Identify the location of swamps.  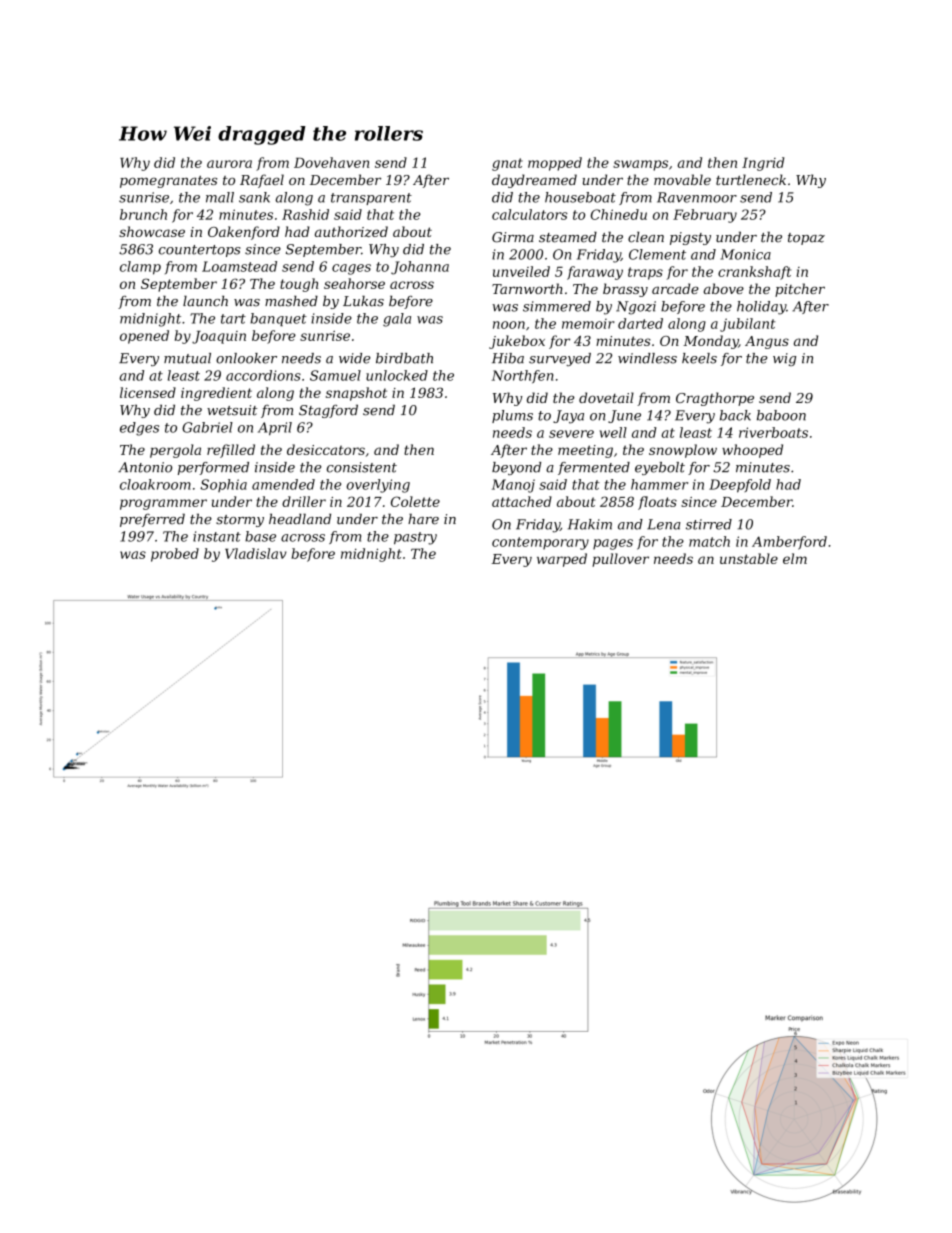
(640, 165).
